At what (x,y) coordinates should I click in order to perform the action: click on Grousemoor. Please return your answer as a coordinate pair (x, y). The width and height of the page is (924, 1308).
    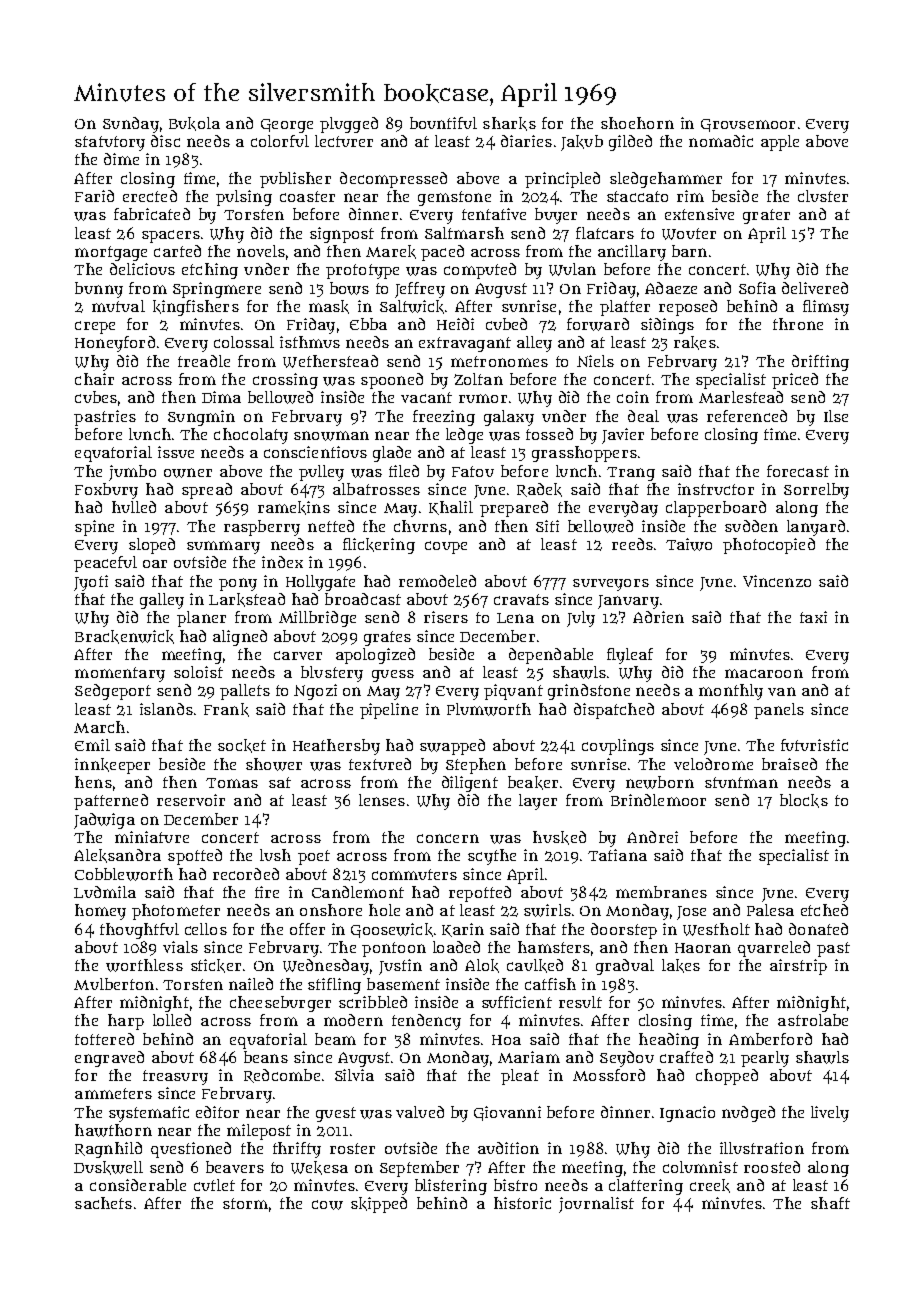
    Looking at the image, I should click on (748, 125).
